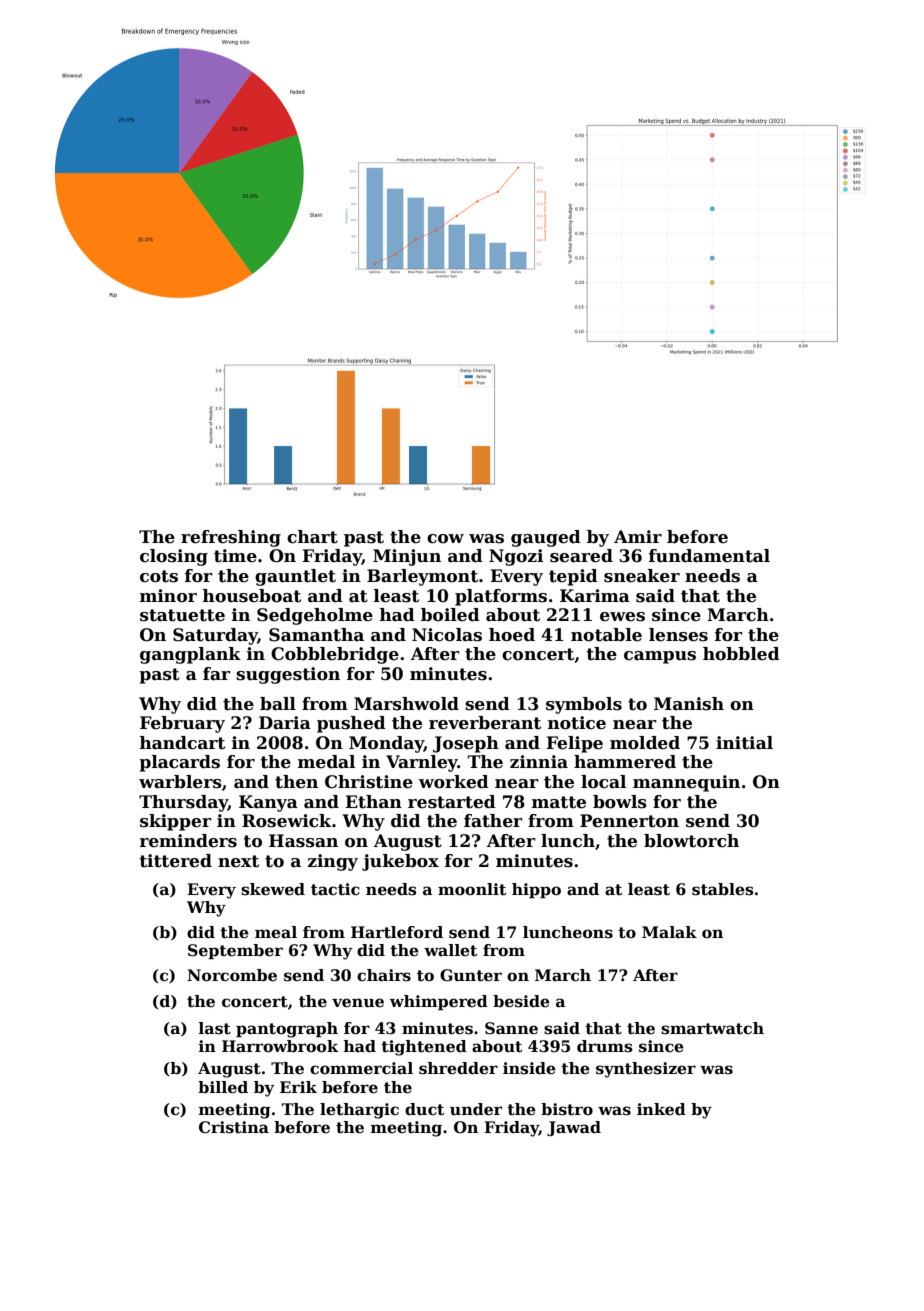 The width and height of the page is (924, 1311). Describe the element at coordinates (231, 538) in the page. I see `refreshing` at that location.
